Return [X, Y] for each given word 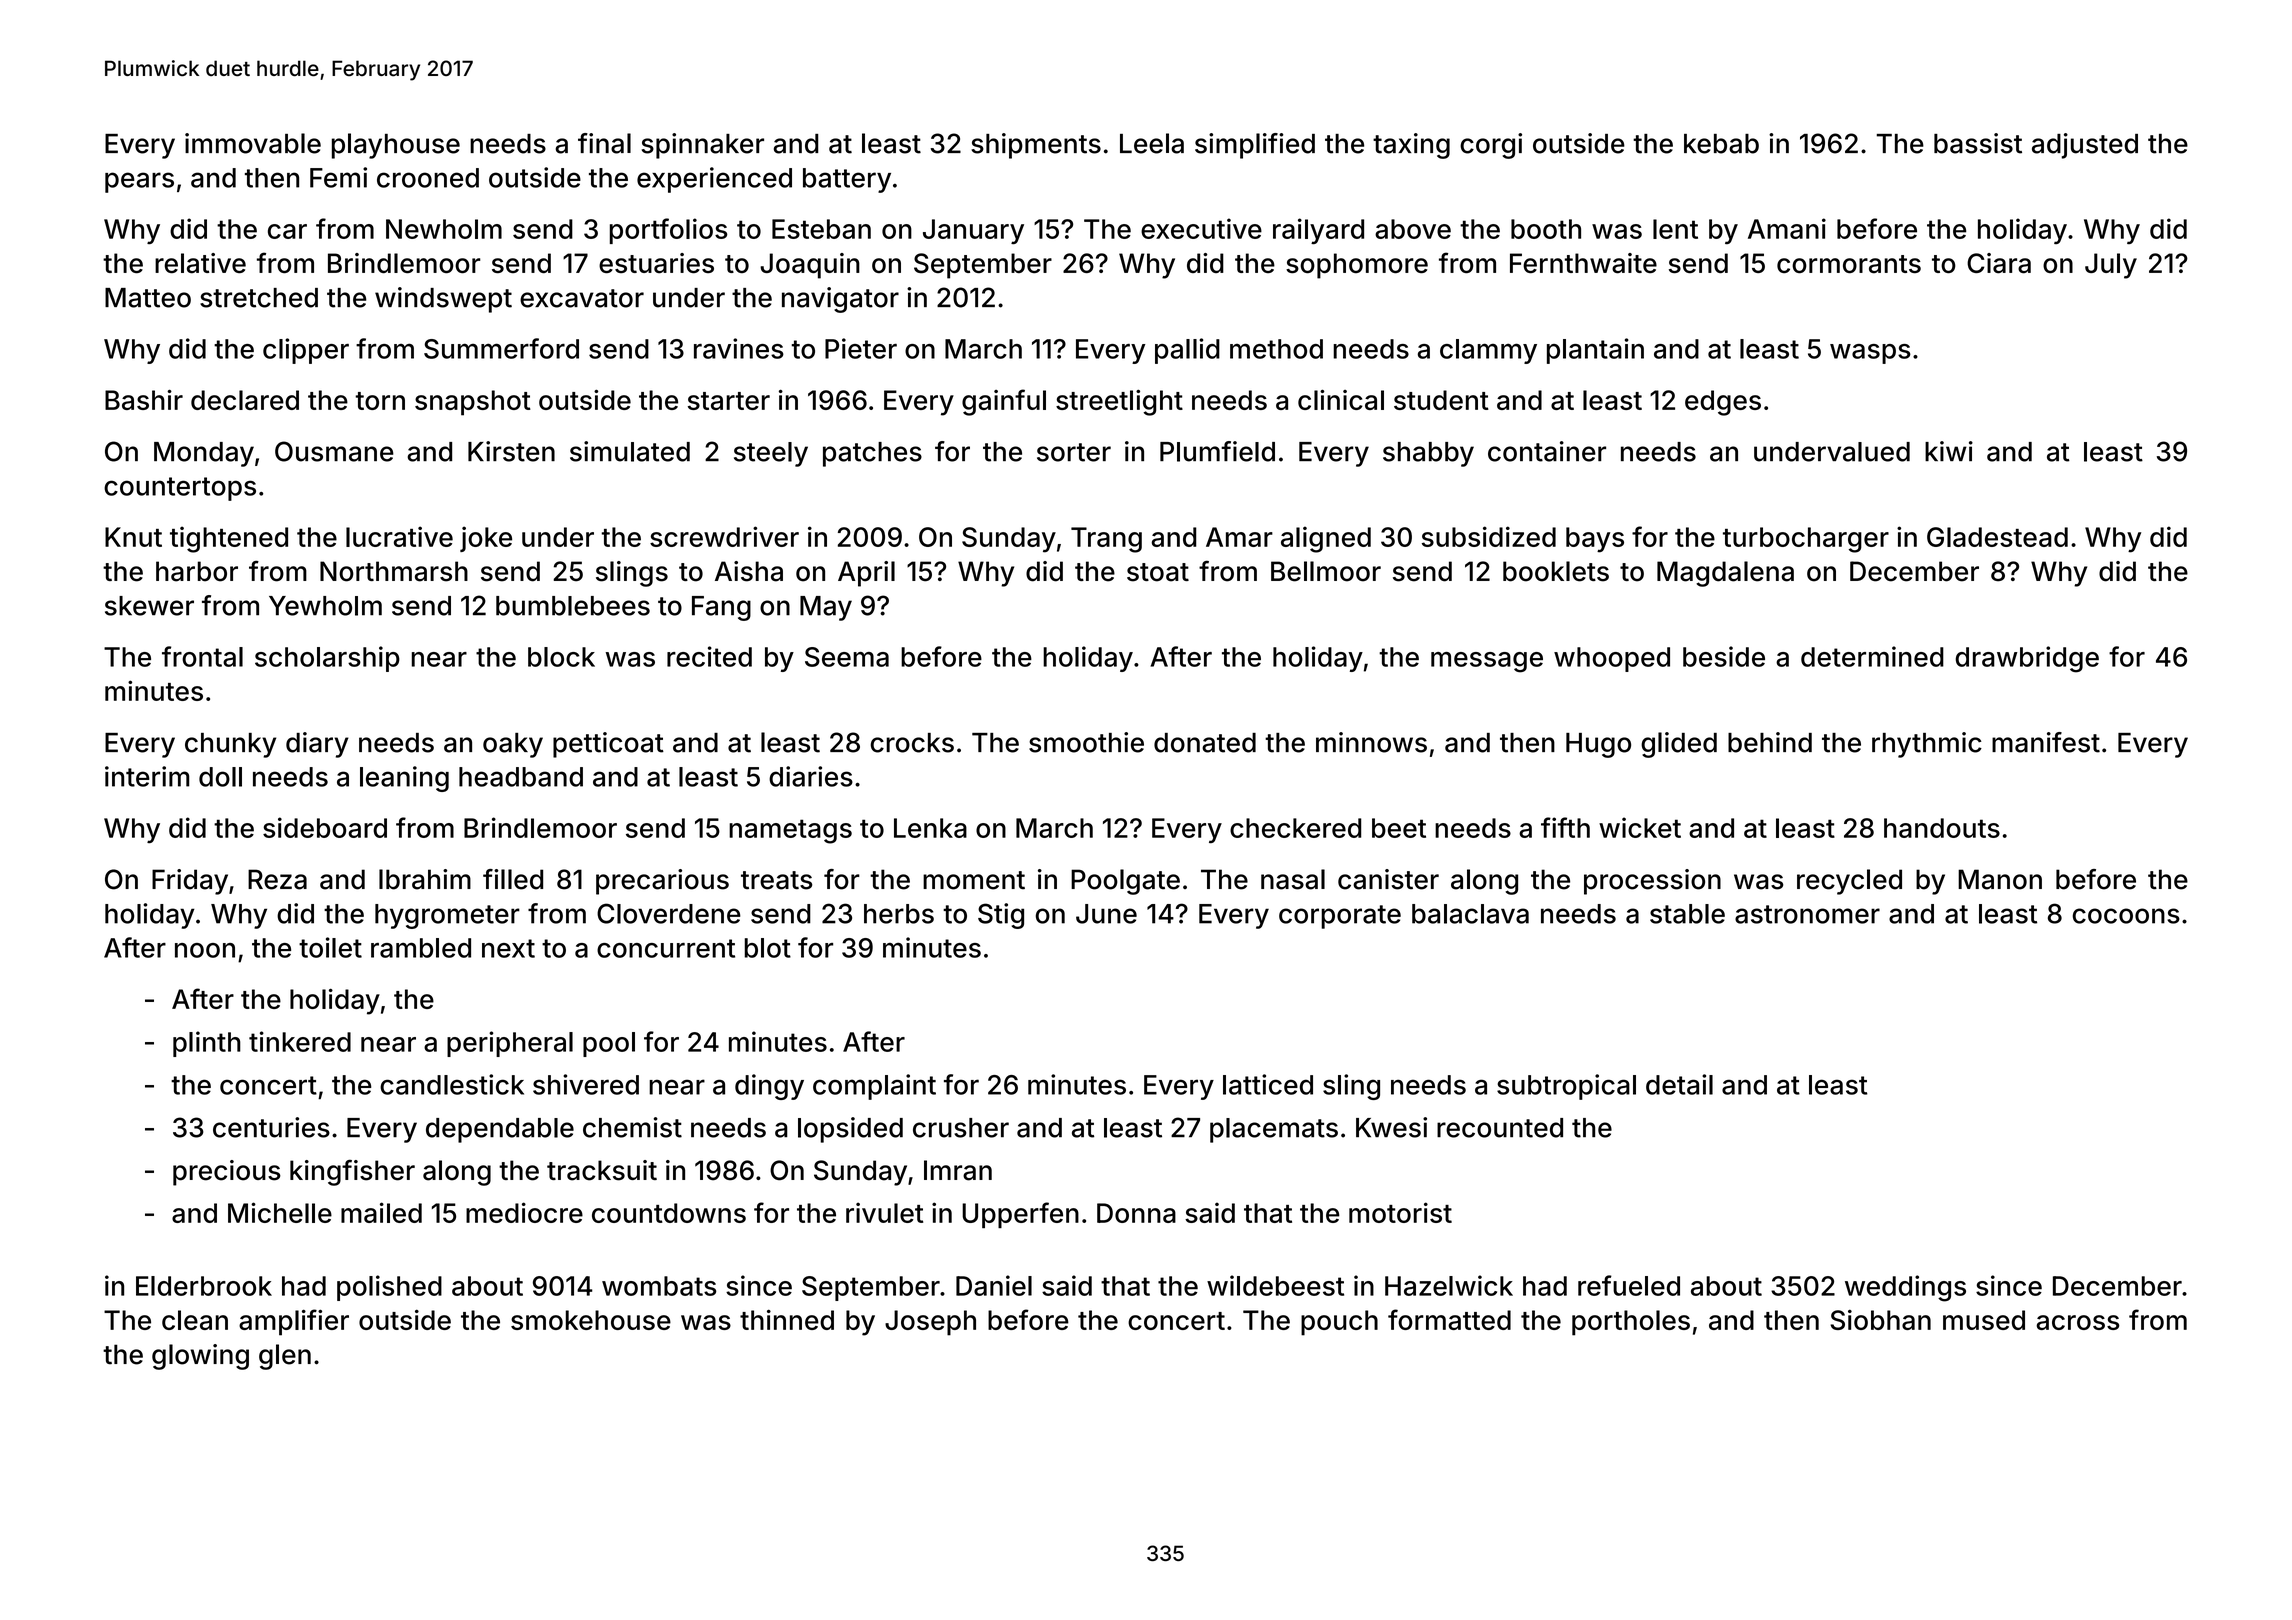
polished [389, 1288]
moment [974, 880]
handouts [1942, 828]
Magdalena [1725, 574]
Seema [847, 657]
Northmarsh [394, 571]
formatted [1449, 1319]
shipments [1036, 146]
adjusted [2085, 146]
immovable [253, 143]
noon [205, 950]
